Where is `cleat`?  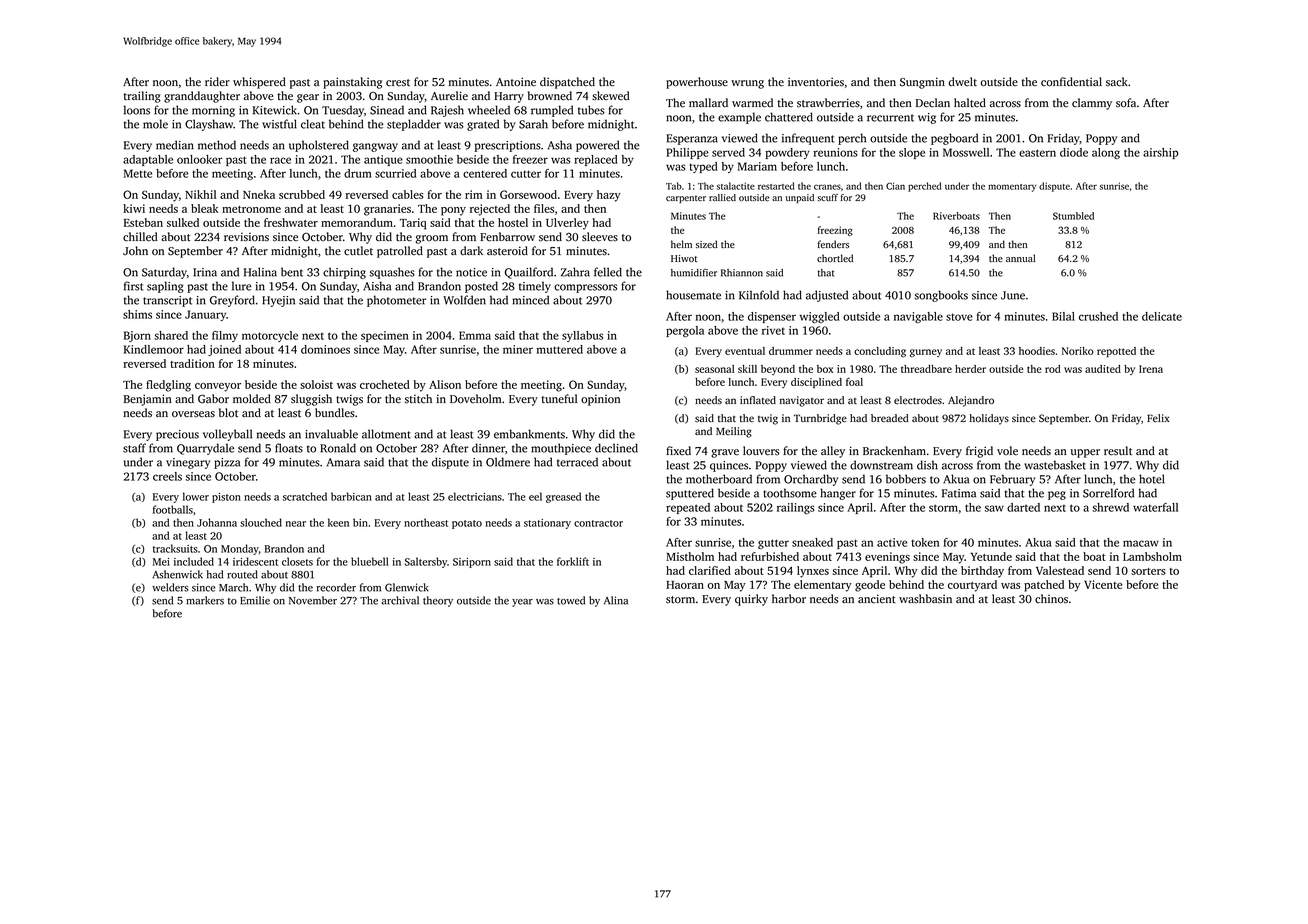 cleat is located at coordinates (313, 124).
